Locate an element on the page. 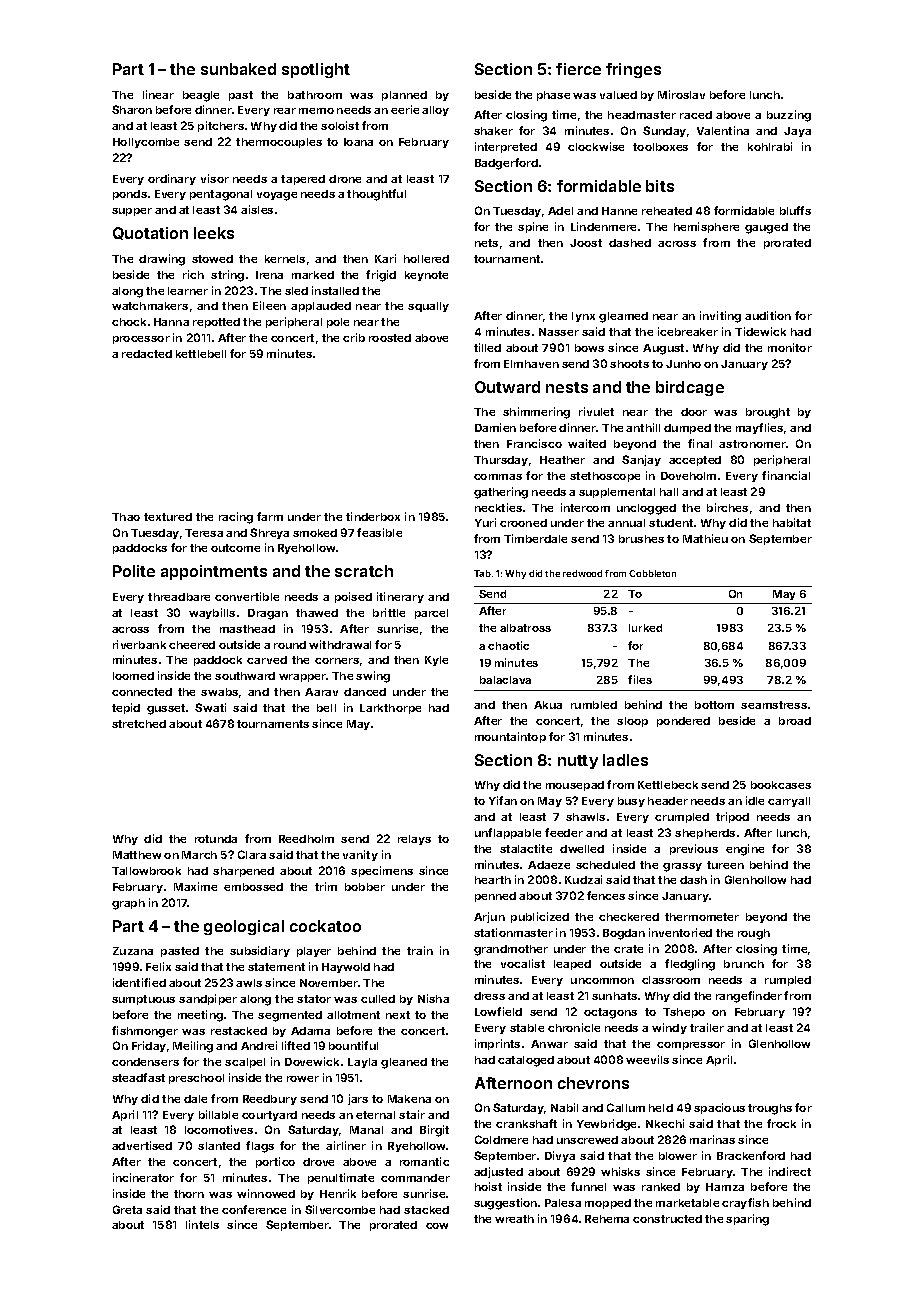 The height and width of the image is (1308, 924). sparing is located at coordinates (747, 1220).
